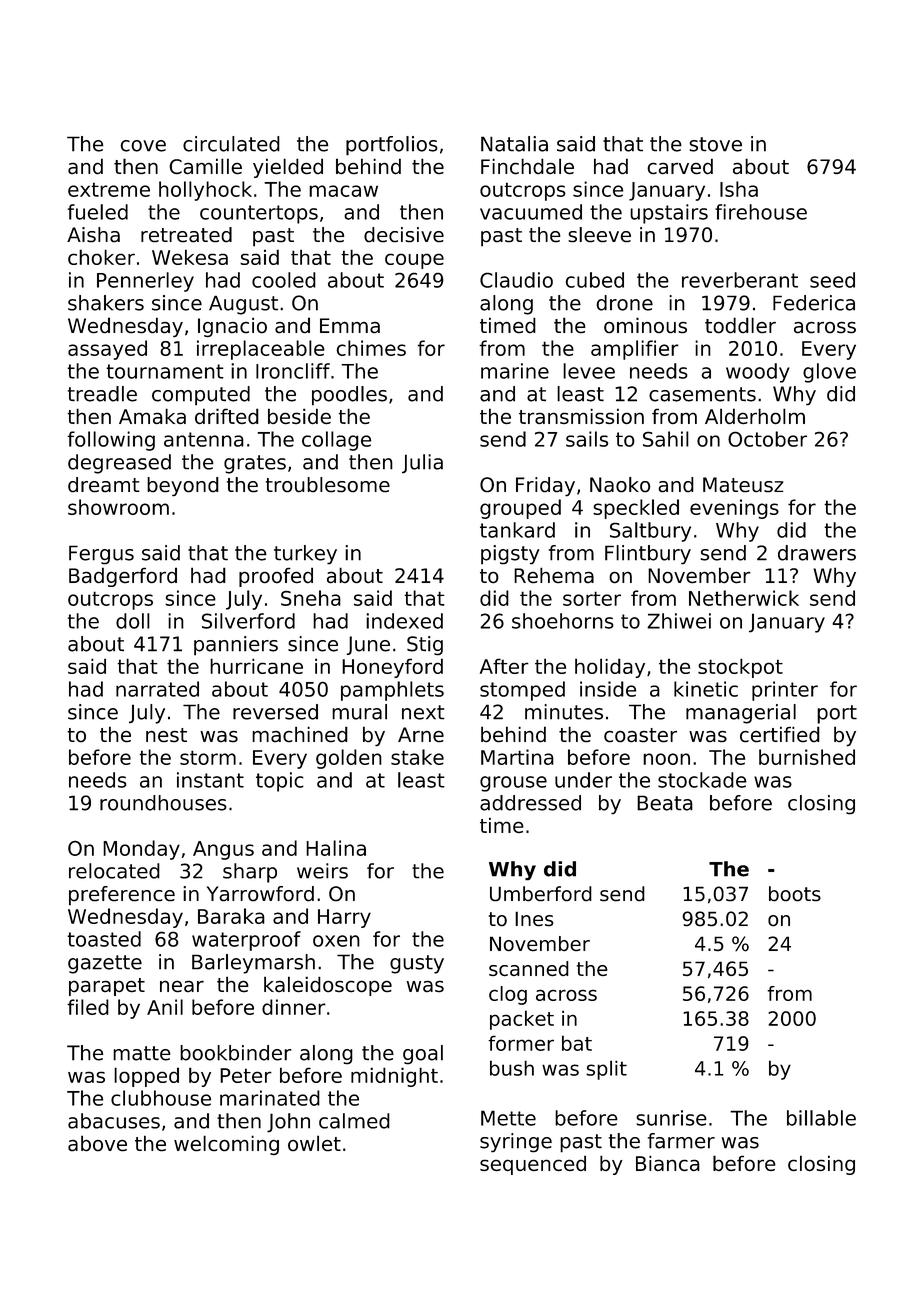  Describe the element at coordinates (715, 144) in the screenshot. I see `stove` at that location.
